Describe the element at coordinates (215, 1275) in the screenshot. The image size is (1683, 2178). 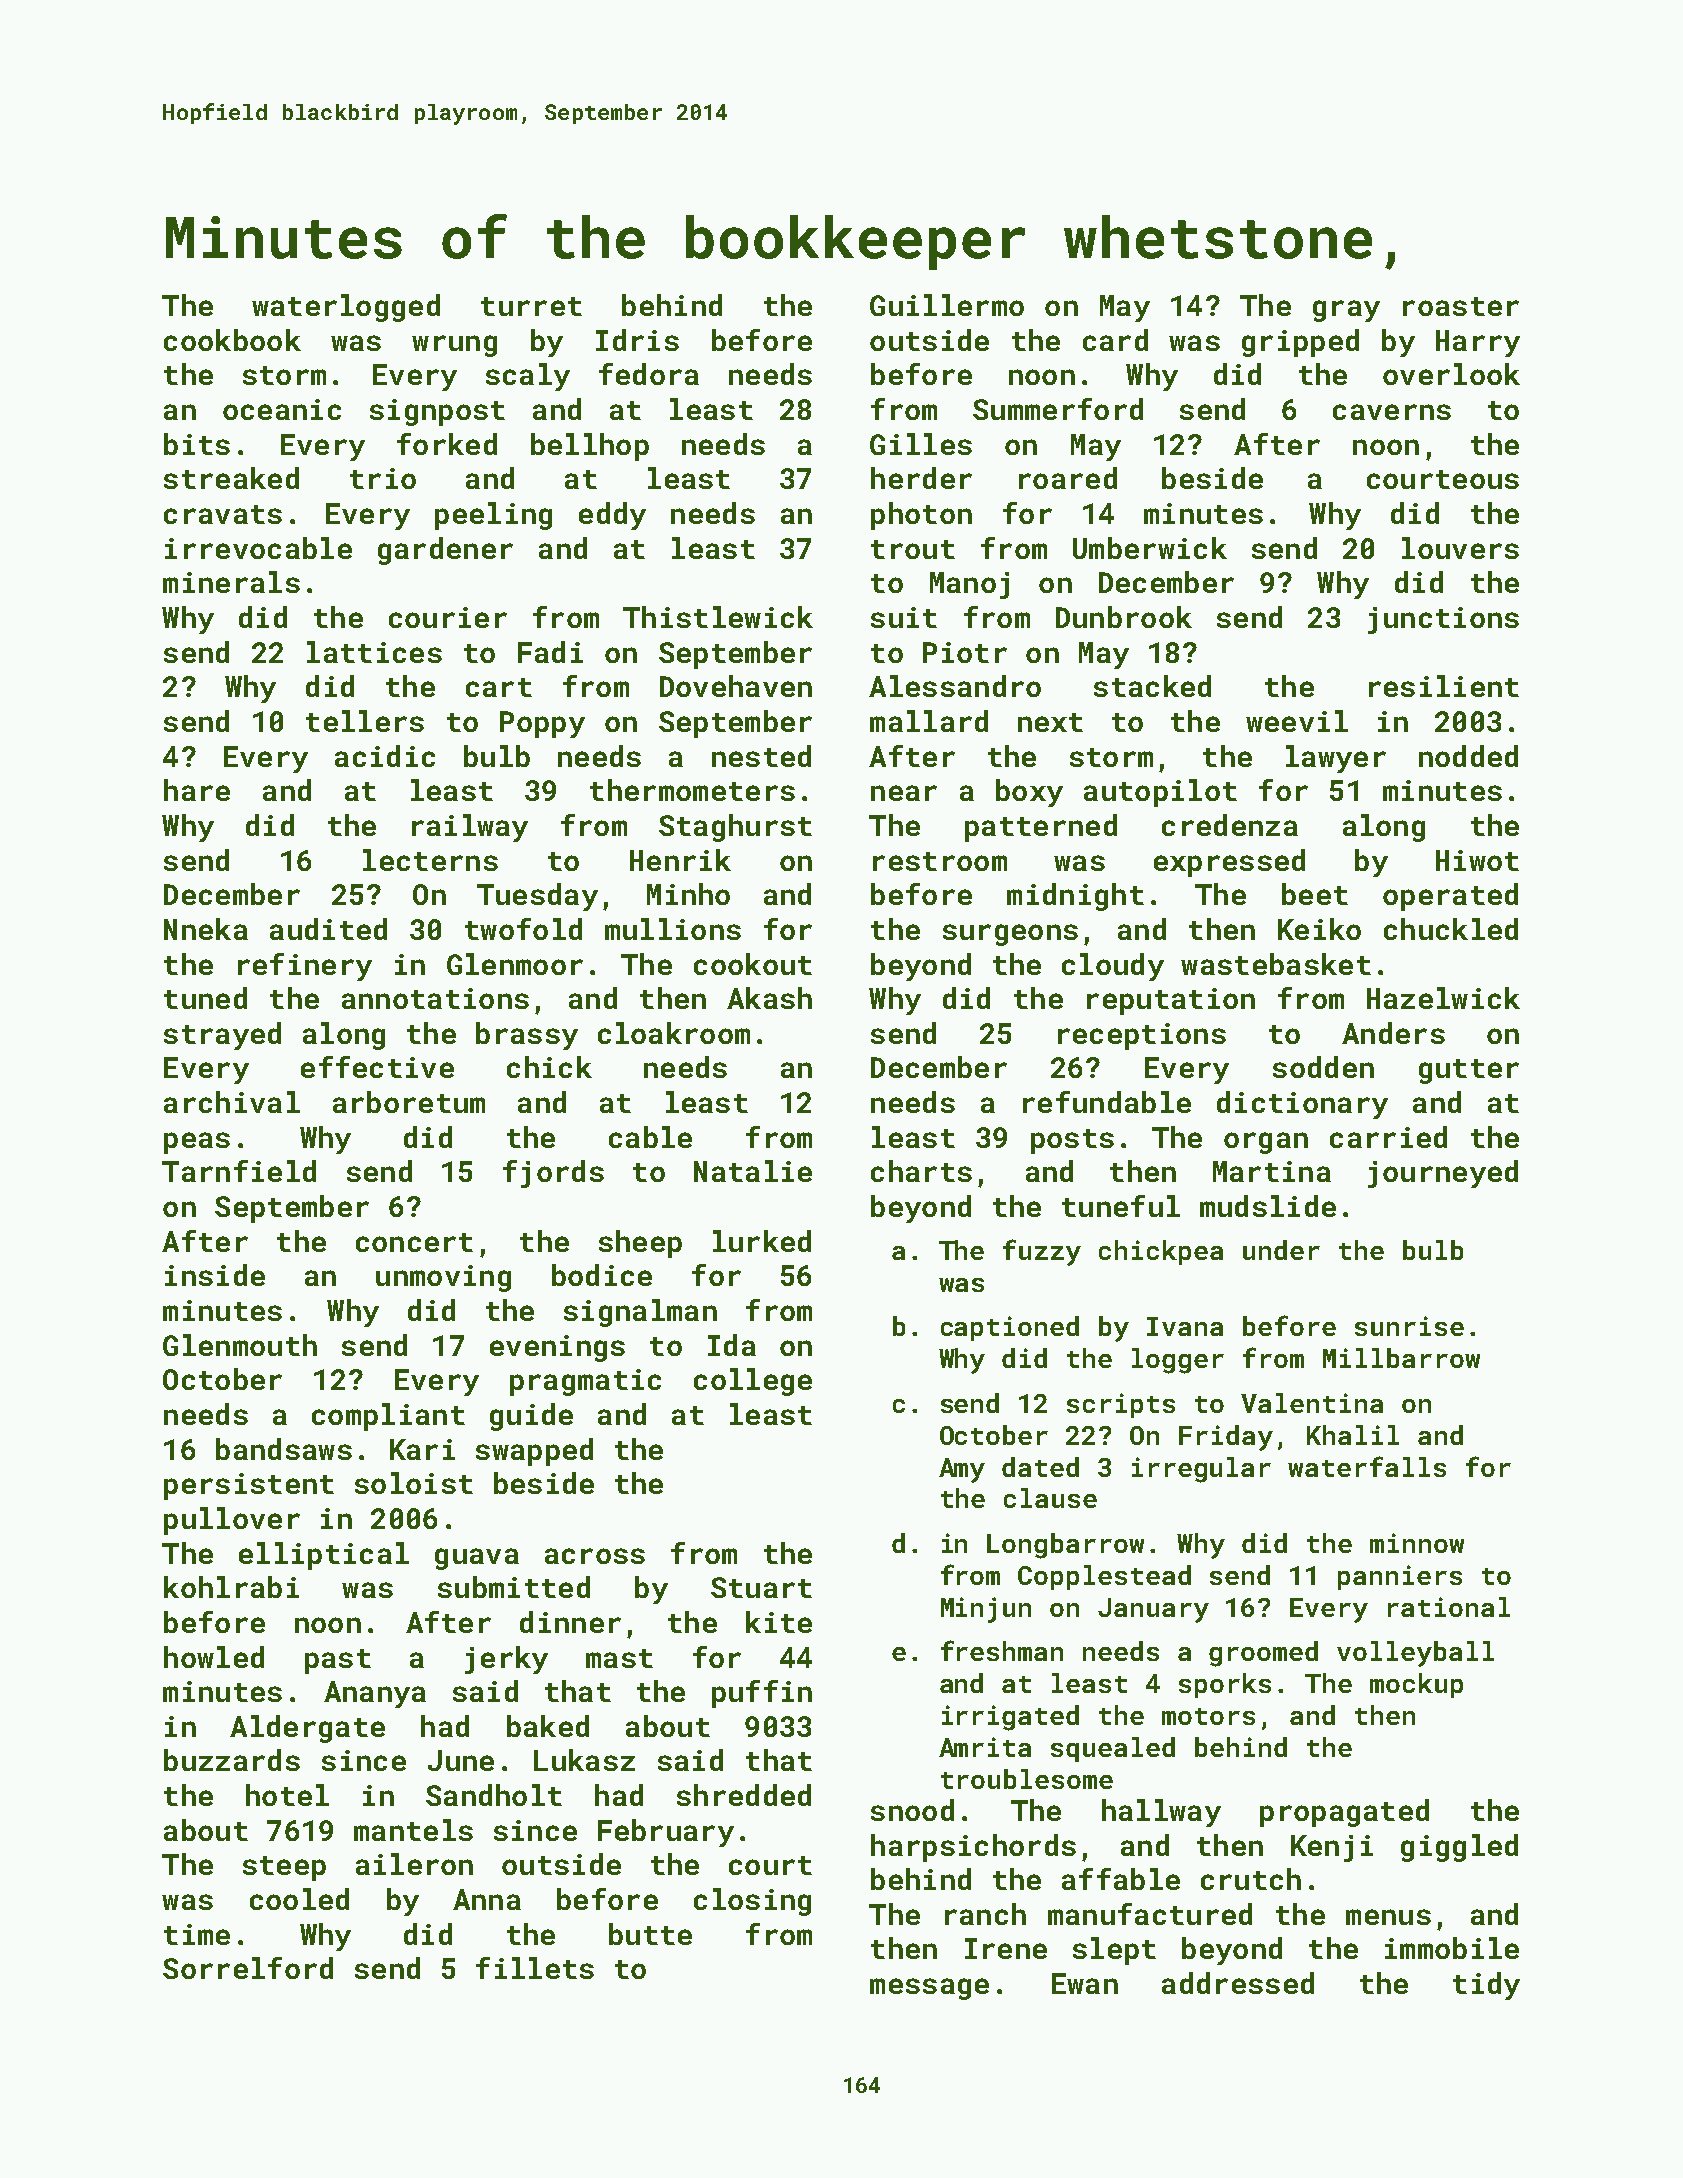
I see `inside` at that location.
